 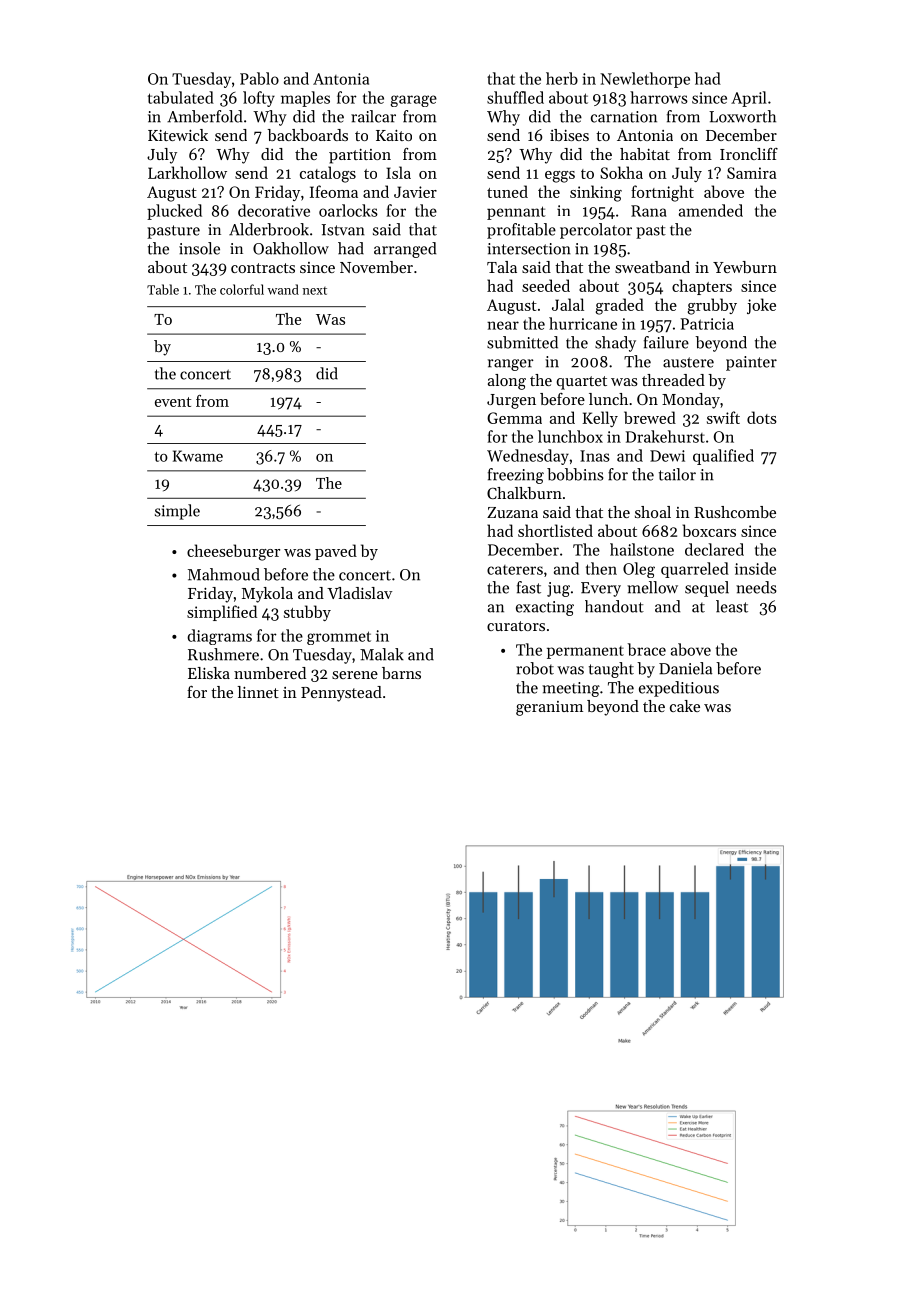 I want to click on Eliska, so click(x=209, y=673).
